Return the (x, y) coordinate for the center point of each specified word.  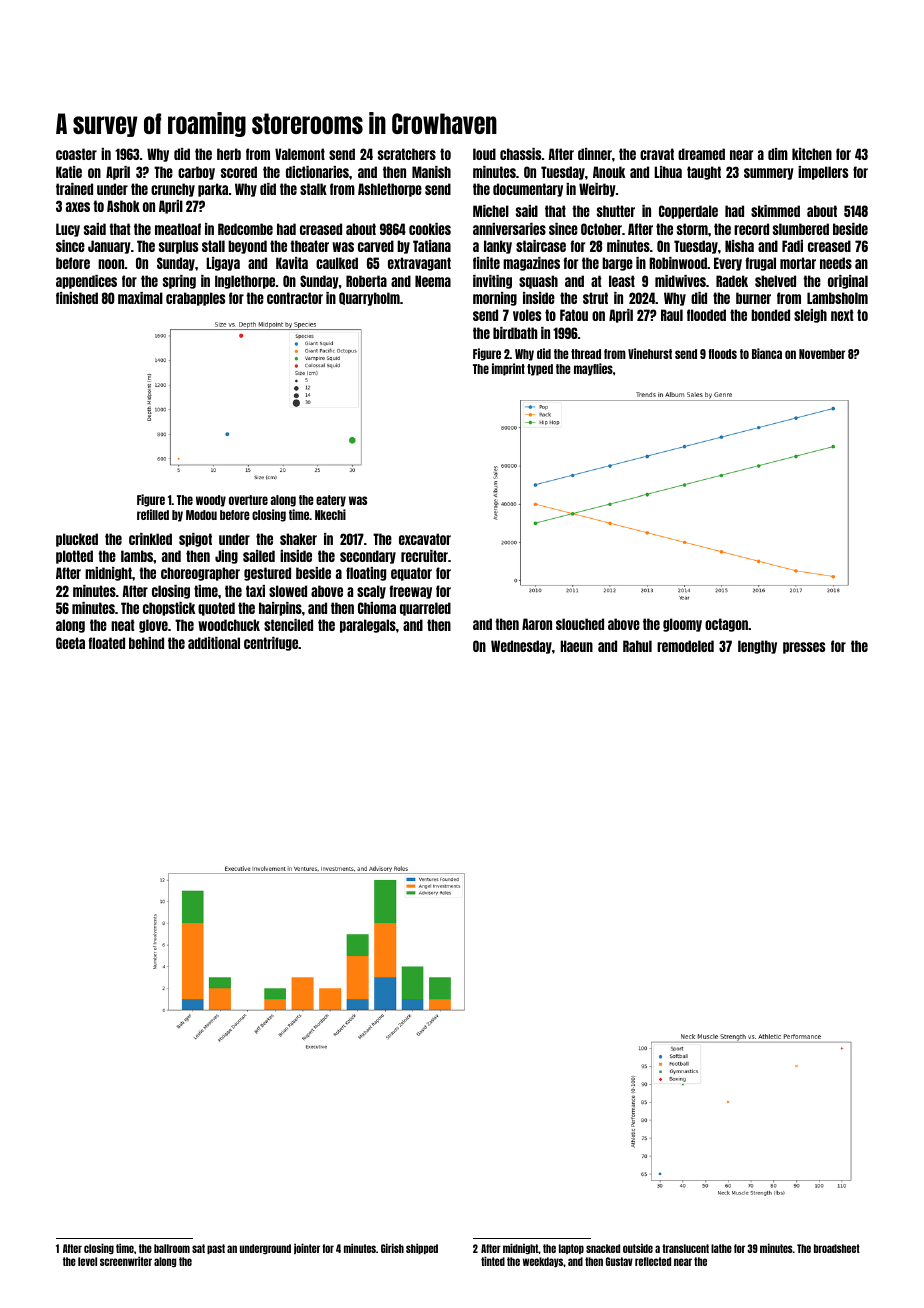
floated (106, 643)
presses (804, 648)
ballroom (172, 1248)
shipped (422, 1248)
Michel (491, 211)
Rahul (637, 646)
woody (211, 501)
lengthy (757, 647)
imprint (508, 369)
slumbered (801, 229)
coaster (76, 154)
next (842, 315)
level (87, 1261)
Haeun (576, 646)
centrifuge (271, 644)
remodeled (685, 646)
